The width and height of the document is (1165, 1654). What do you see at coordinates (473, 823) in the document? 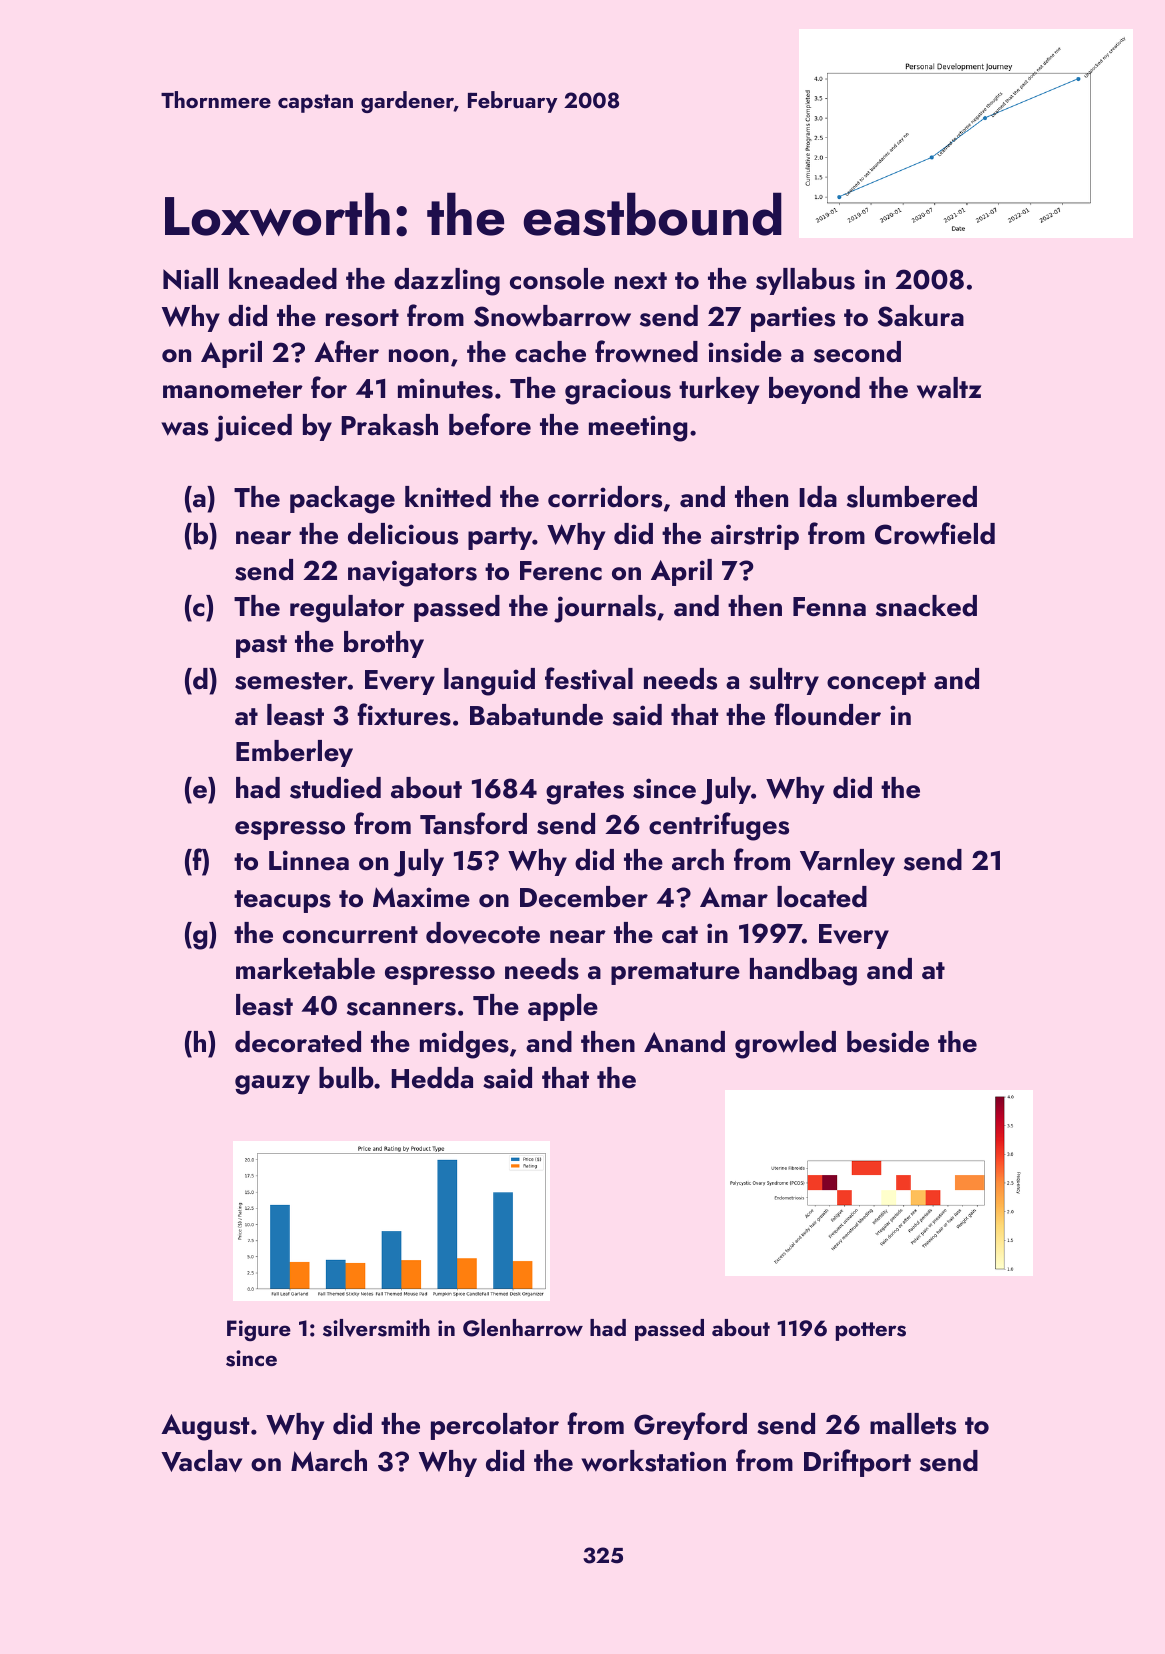
I see `Tansford` at bounding box center [473, 823].
